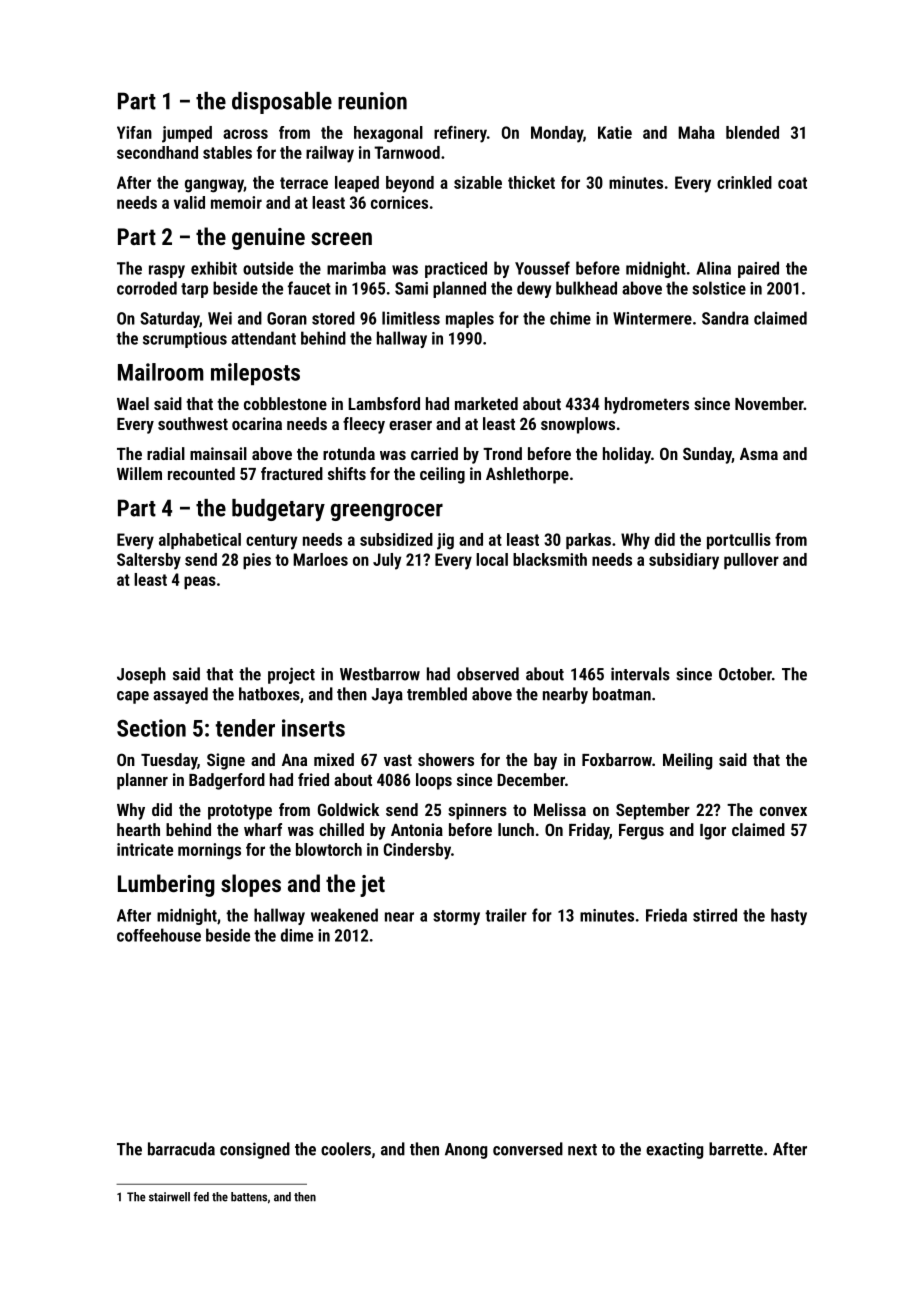 This page has height=1308, width=924. What do you see at coordinates (141, 675) in the page?
I see `Joseph` at bounding box center [141, 675].
